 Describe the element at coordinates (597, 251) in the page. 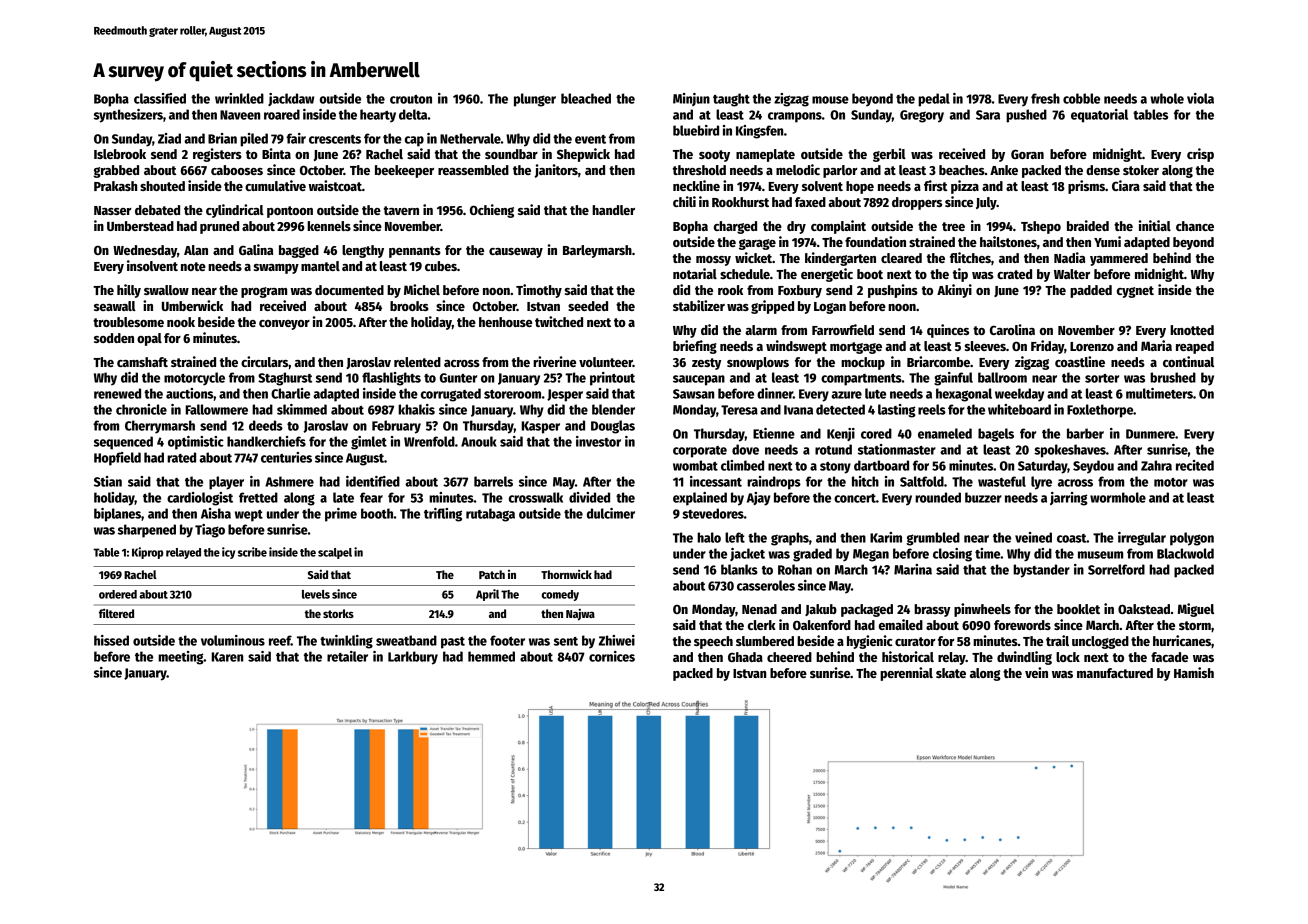

I see `Barleymarsh` at that location.
